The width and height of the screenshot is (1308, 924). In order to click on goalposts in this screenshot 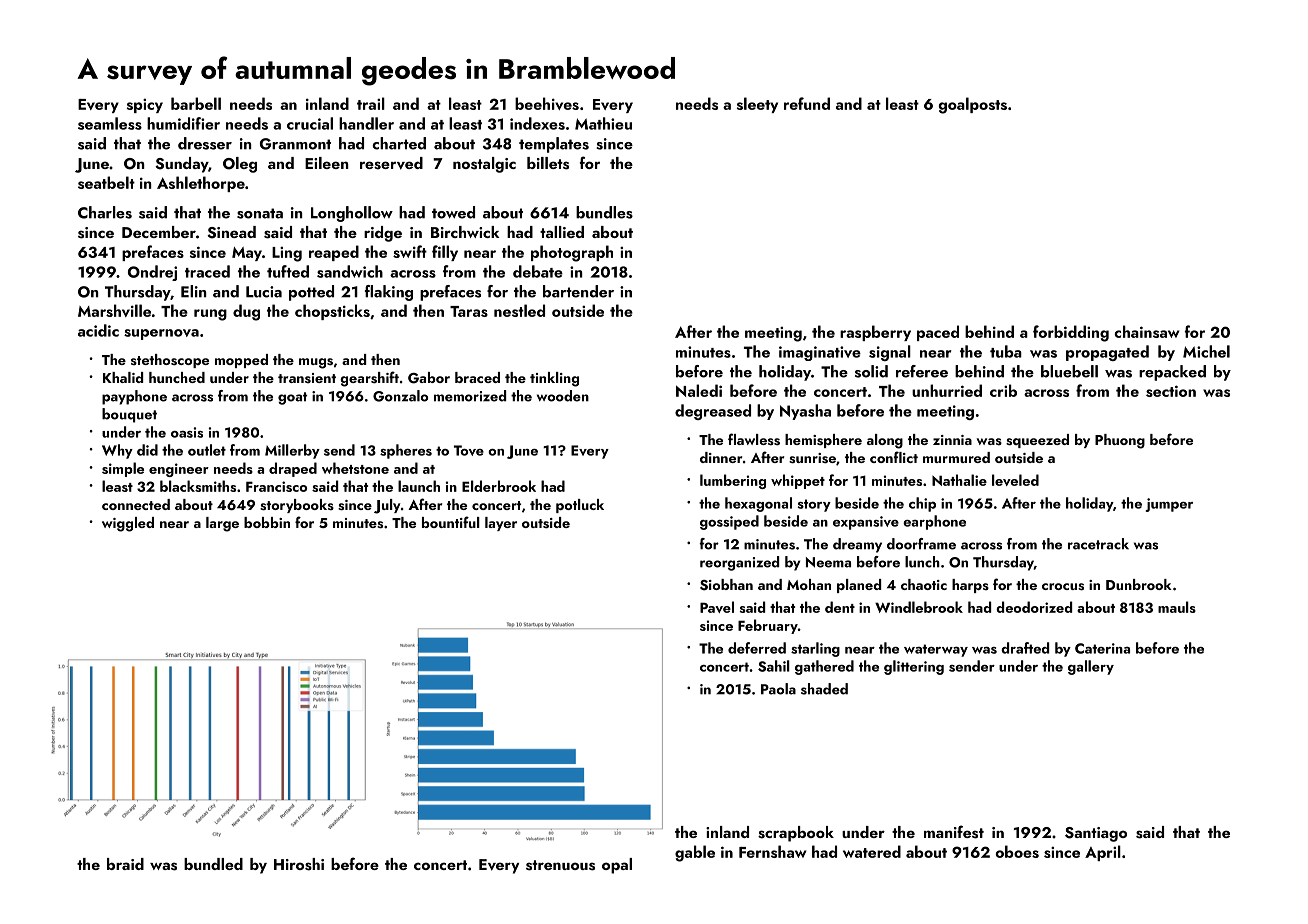, I will do `click(973, 105)`.
